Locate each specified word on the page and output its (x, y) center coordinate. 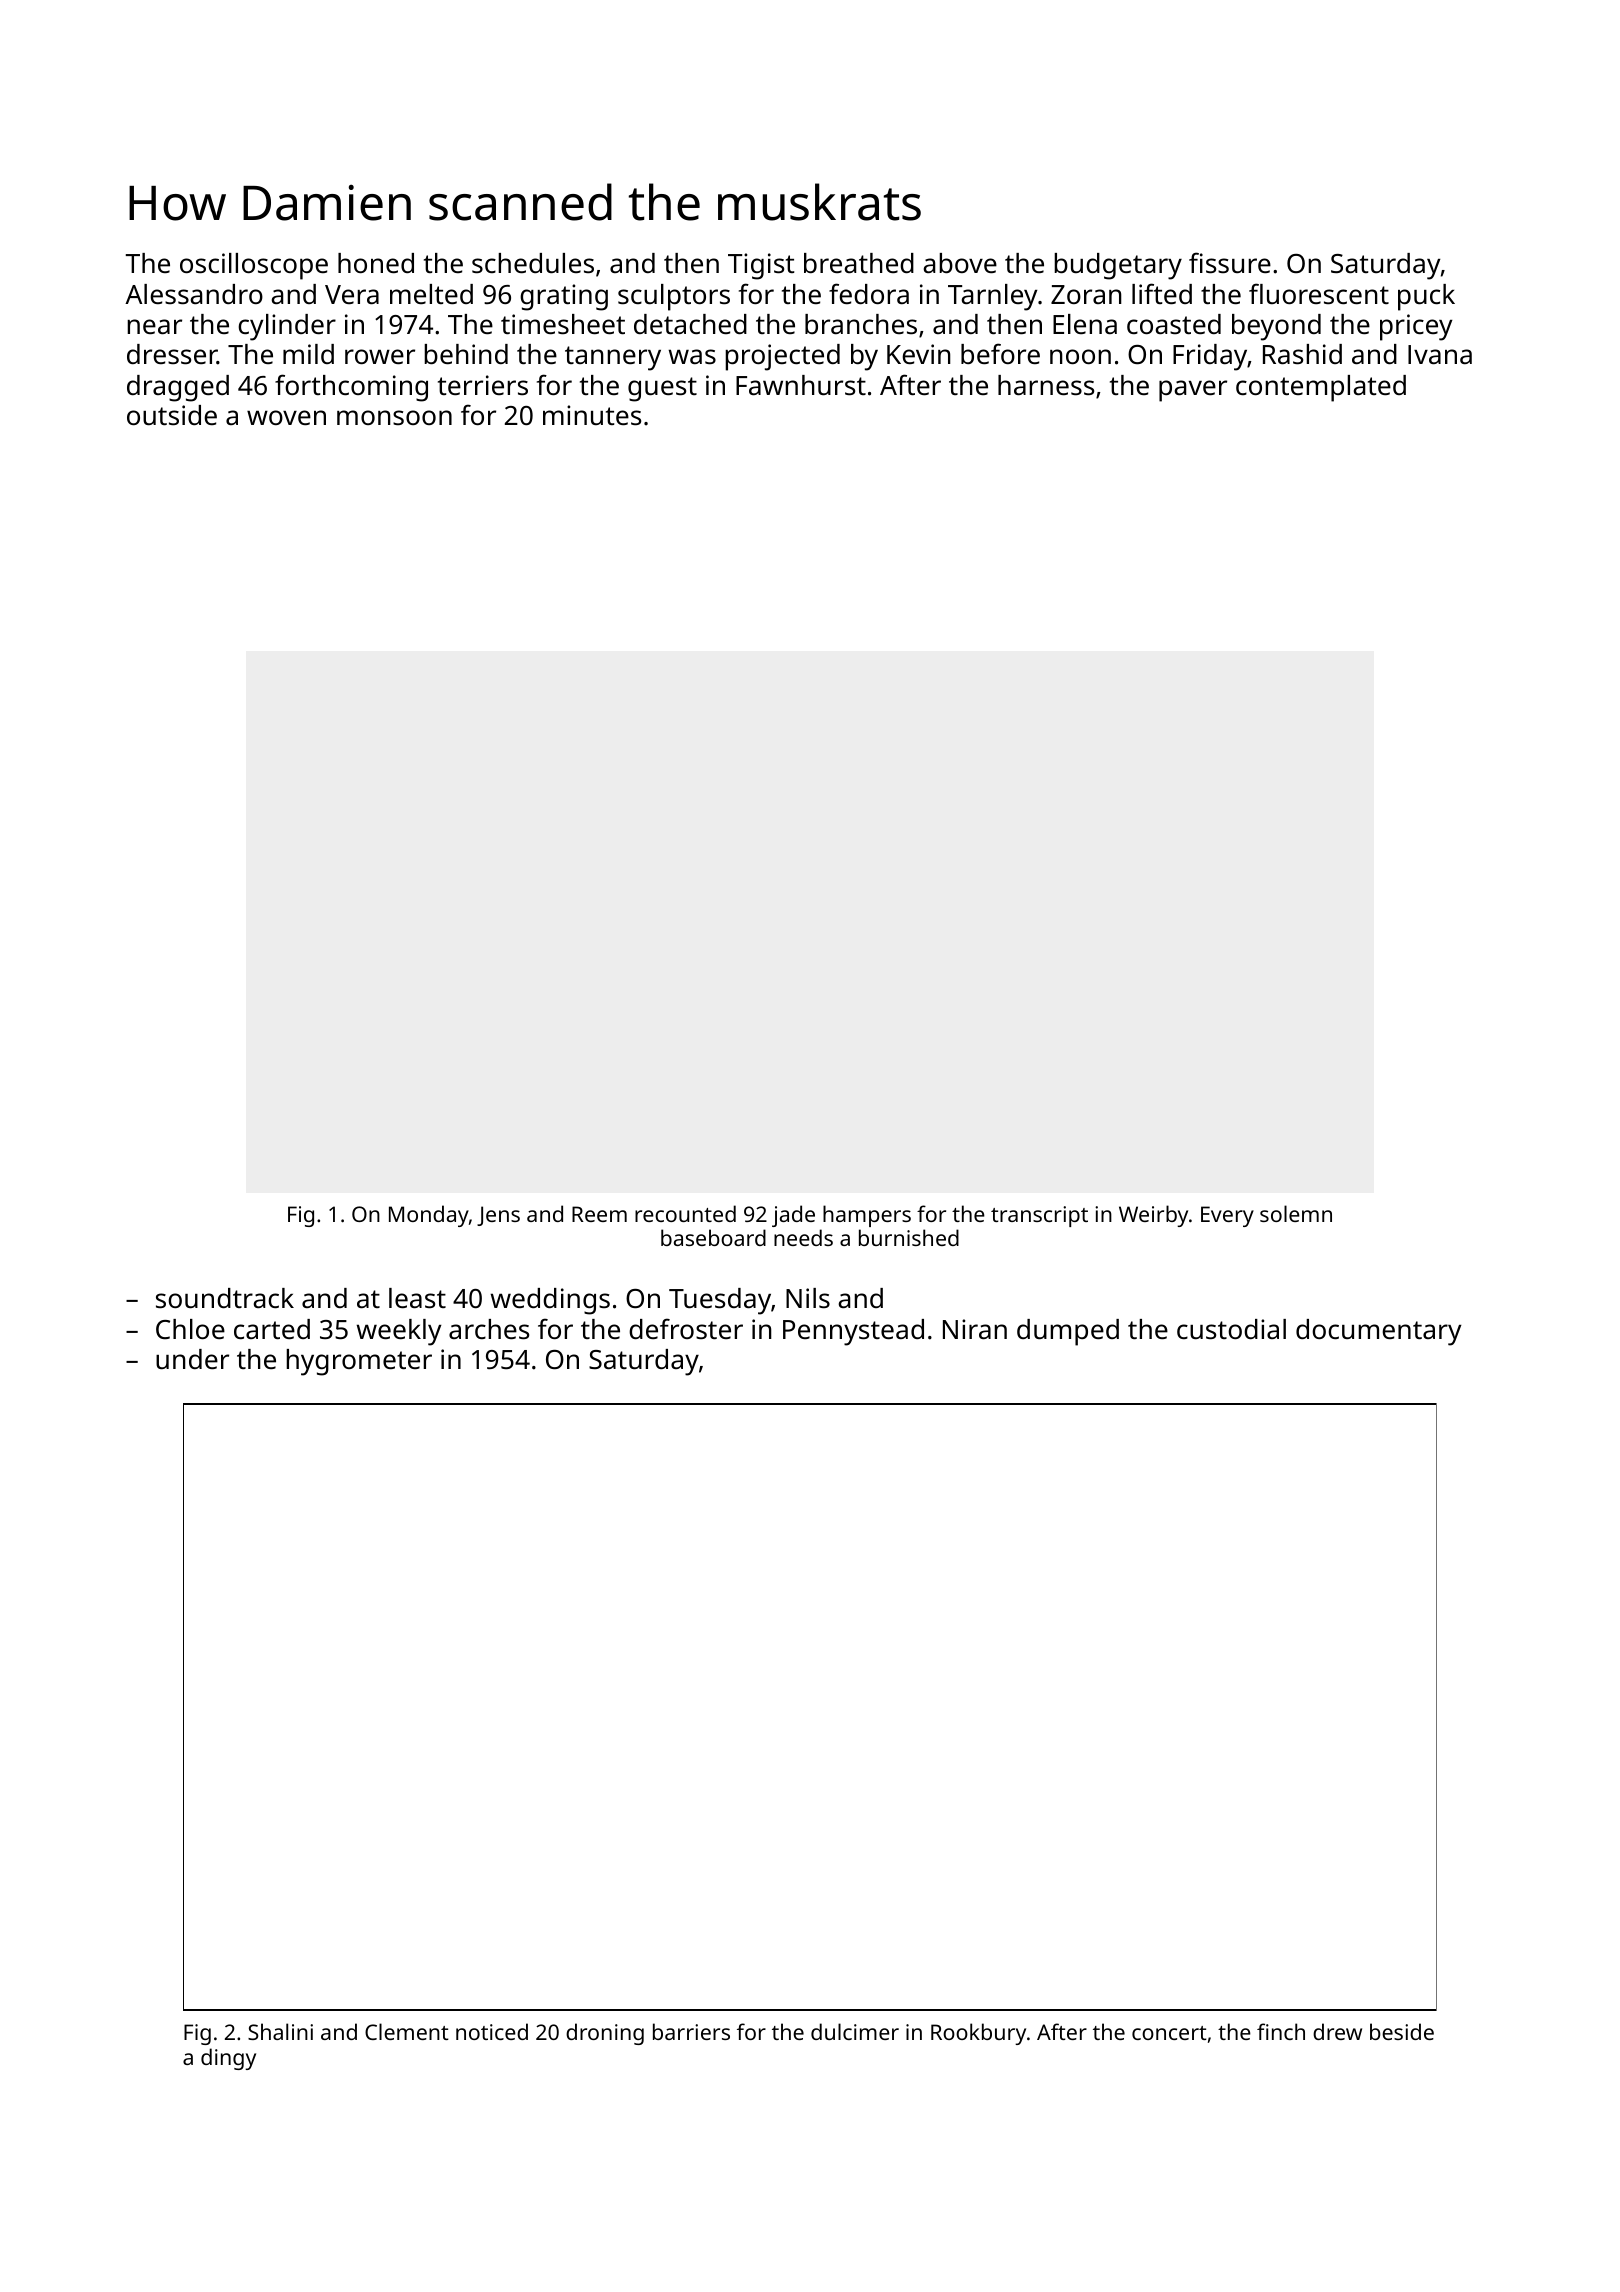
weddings (550, 1301)
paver (1193, 391)
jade (793, 1216)
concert (1169, 2033)
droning (605, 2034)
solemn (1296, 1213)
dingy (228, 2059)
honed (376, 263)
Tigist (761, 266)
